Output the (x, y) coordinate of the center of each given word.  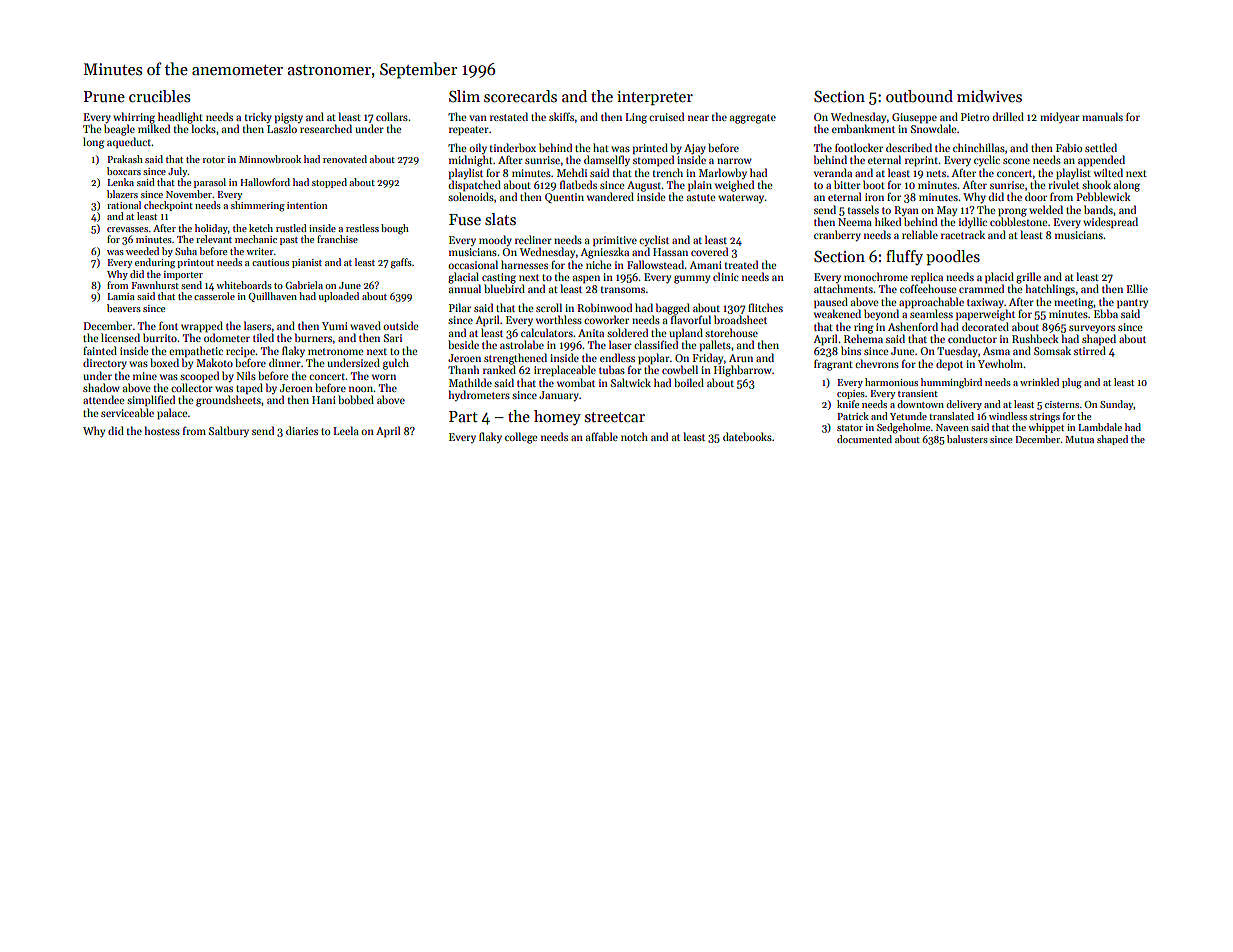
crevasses (127, 229)
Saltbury (229, 431)
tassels (863, 209)
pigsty (289, 118)
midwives (989, 96)
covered (709, 251)
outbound (919, 96)
